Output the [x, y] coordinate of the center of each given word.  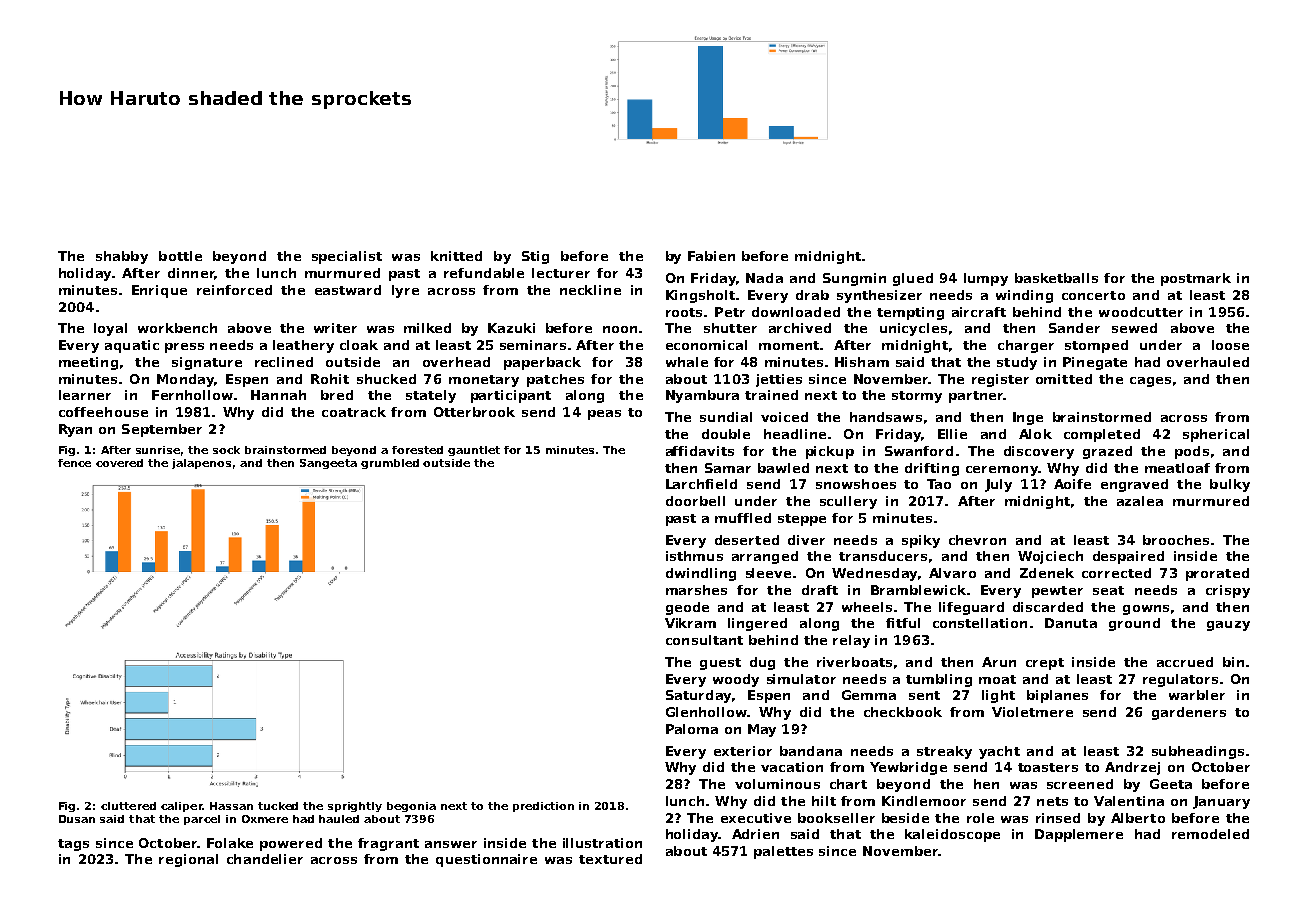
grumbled [390, 464]
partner [976, 397]
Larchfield [701, 484]
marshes [696, 590]
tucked [278, 806]
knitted [456, 256]
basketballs [1056, 278]
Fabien [711, 256]
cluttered [128, 806]
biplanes [1057, 696]
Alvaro [952, 573]
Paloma [692, 729]
